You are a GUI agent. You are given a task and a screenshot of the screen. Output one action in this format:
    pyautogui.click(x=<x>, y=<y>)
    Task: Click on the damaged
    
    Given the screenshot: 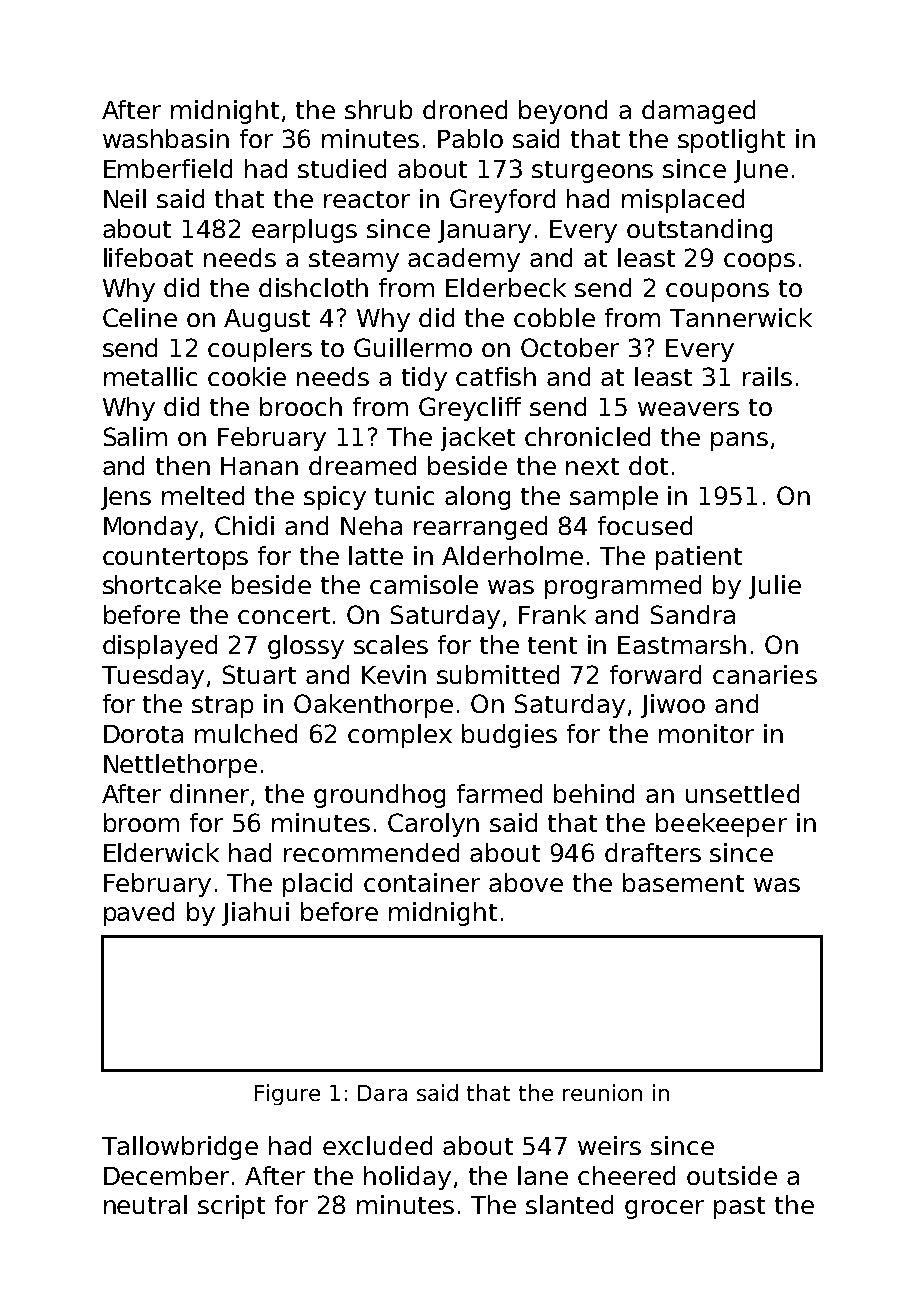 What is the action you would take?
    pyautogui.click(x=698, y=112)
